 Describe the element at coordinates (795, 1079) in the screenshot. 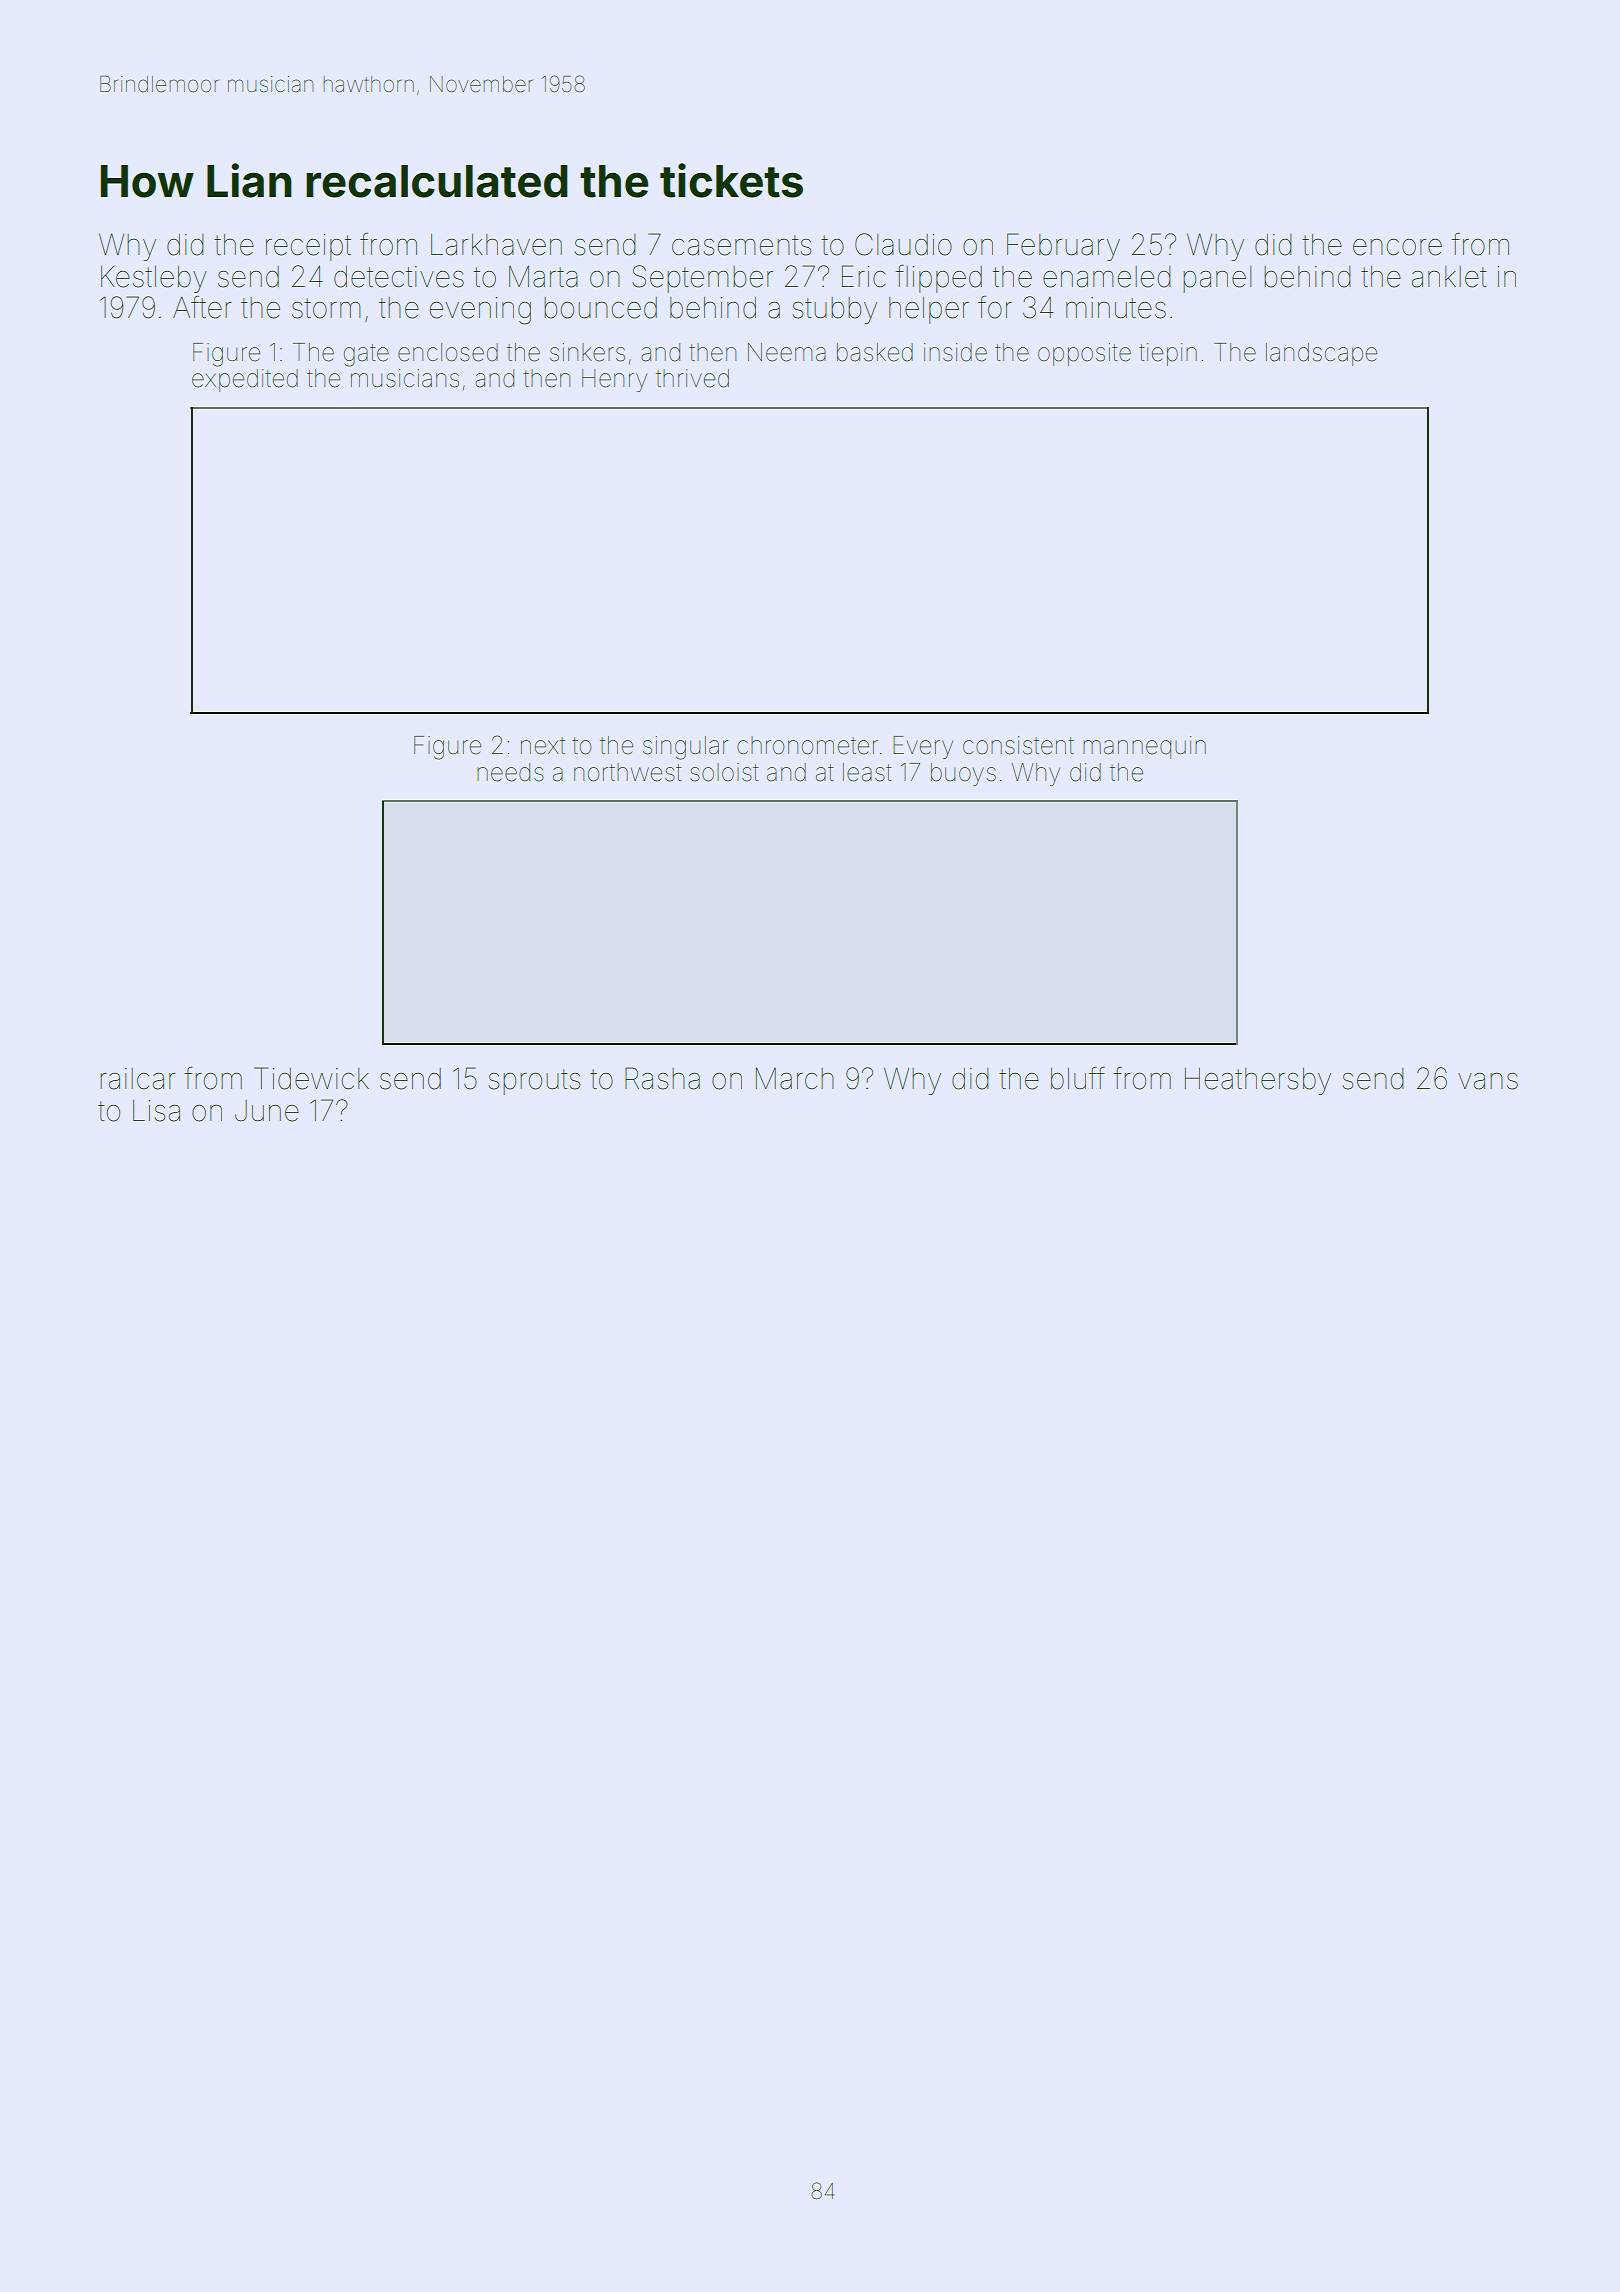

I see `March` at that location.
